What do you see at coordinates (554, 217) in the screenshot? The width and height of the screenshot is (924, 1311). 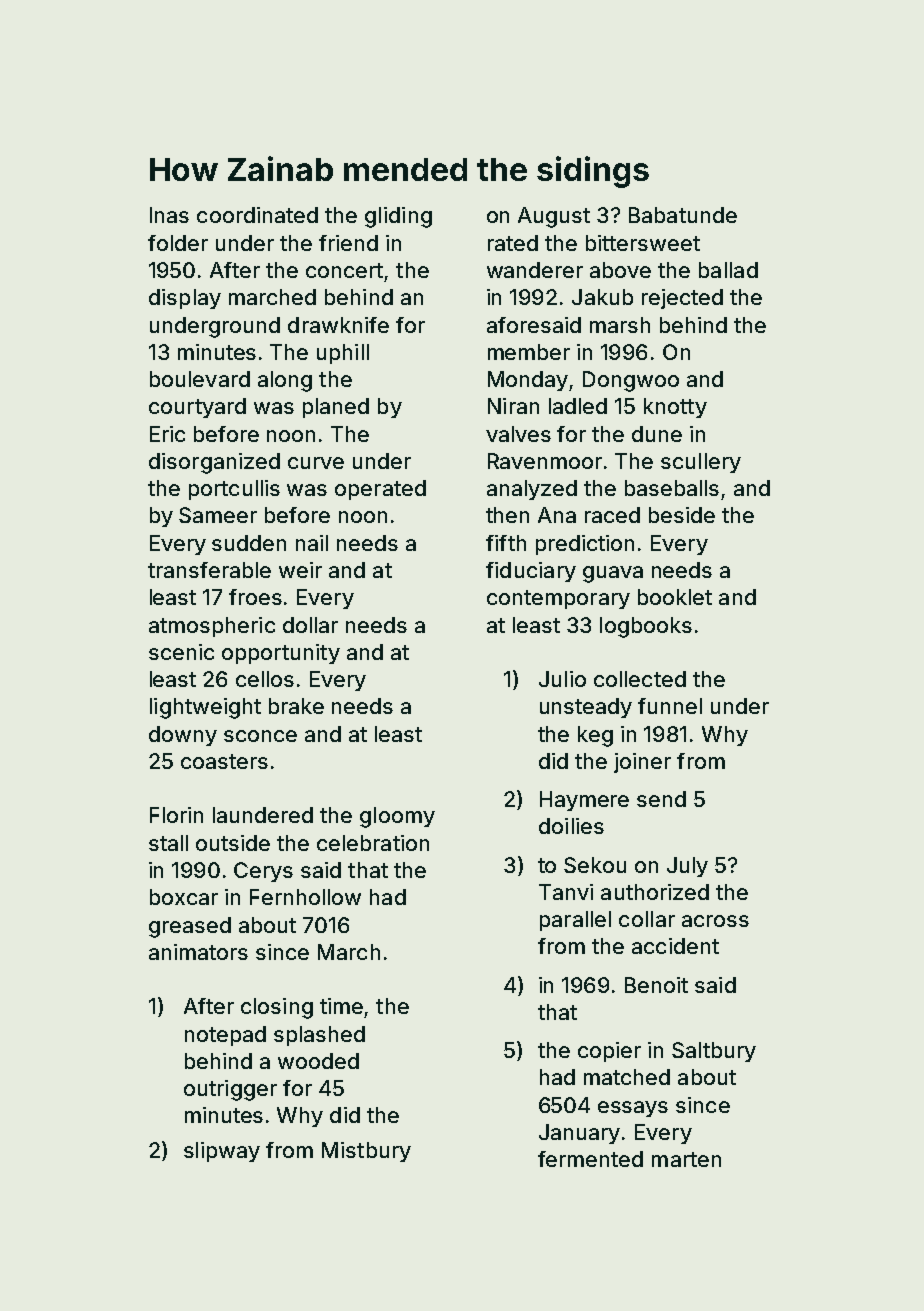 I see `August` at bounding box center [554, 217].
